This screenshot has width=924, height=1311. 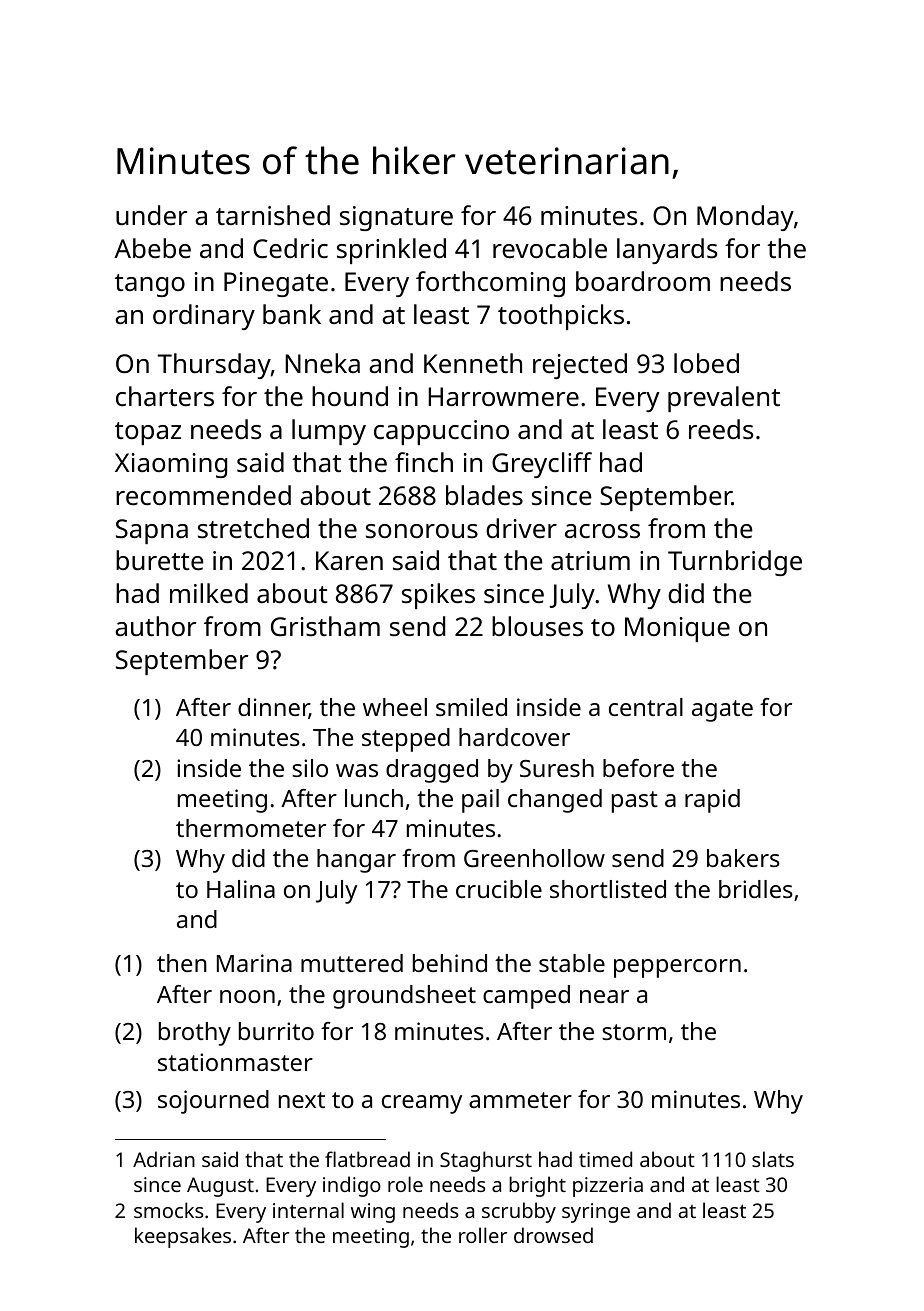 What do you see at coordinates (638, 768) in the screenshot?
I see `before` at bounding box center [638, 768].
